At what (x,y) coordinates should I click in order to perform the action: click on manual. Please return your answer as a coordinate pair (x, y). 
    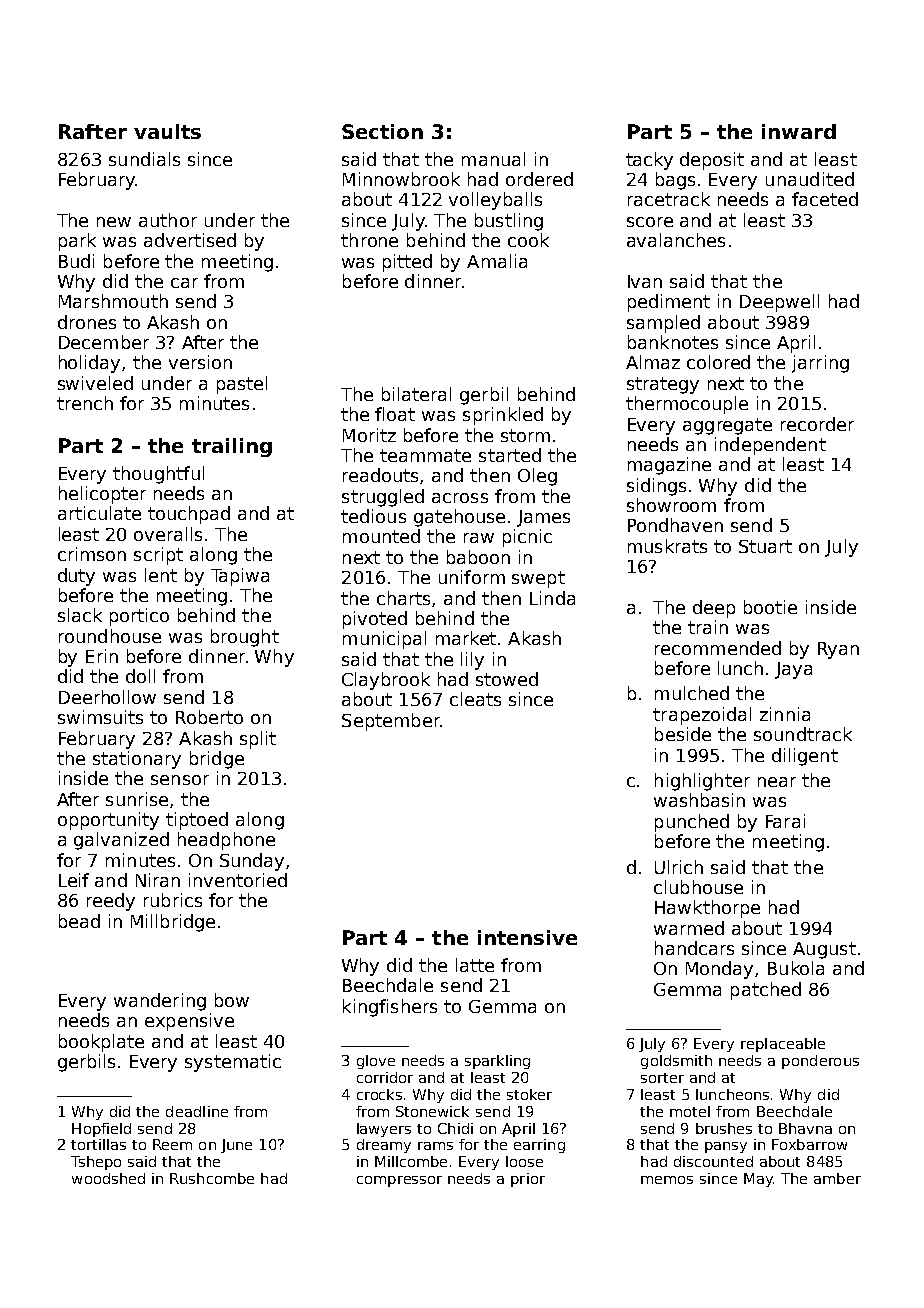
    Looking at the image, I should click on (493, 159).
